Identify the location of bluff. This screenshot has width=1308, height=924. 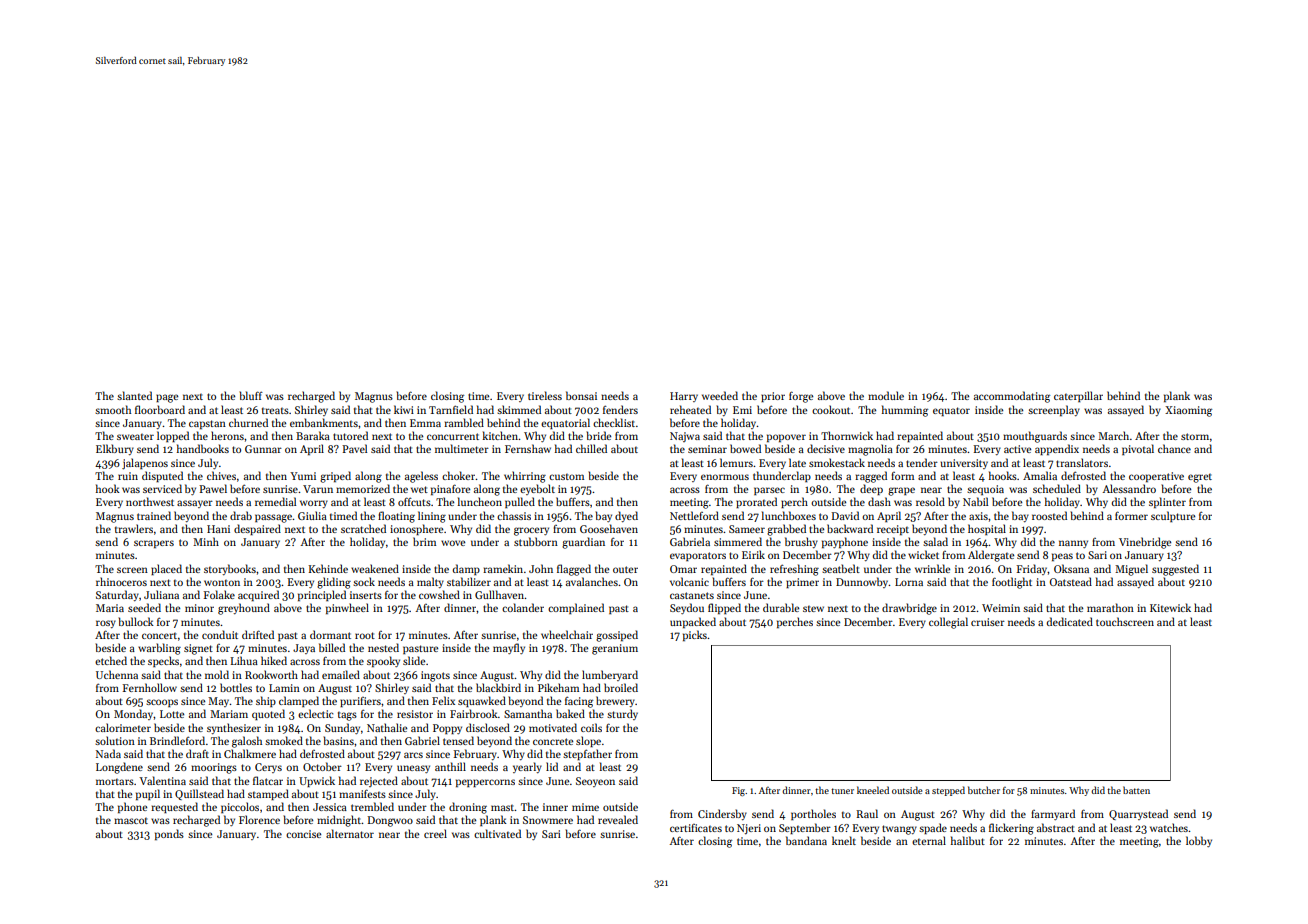
(251, 395).
